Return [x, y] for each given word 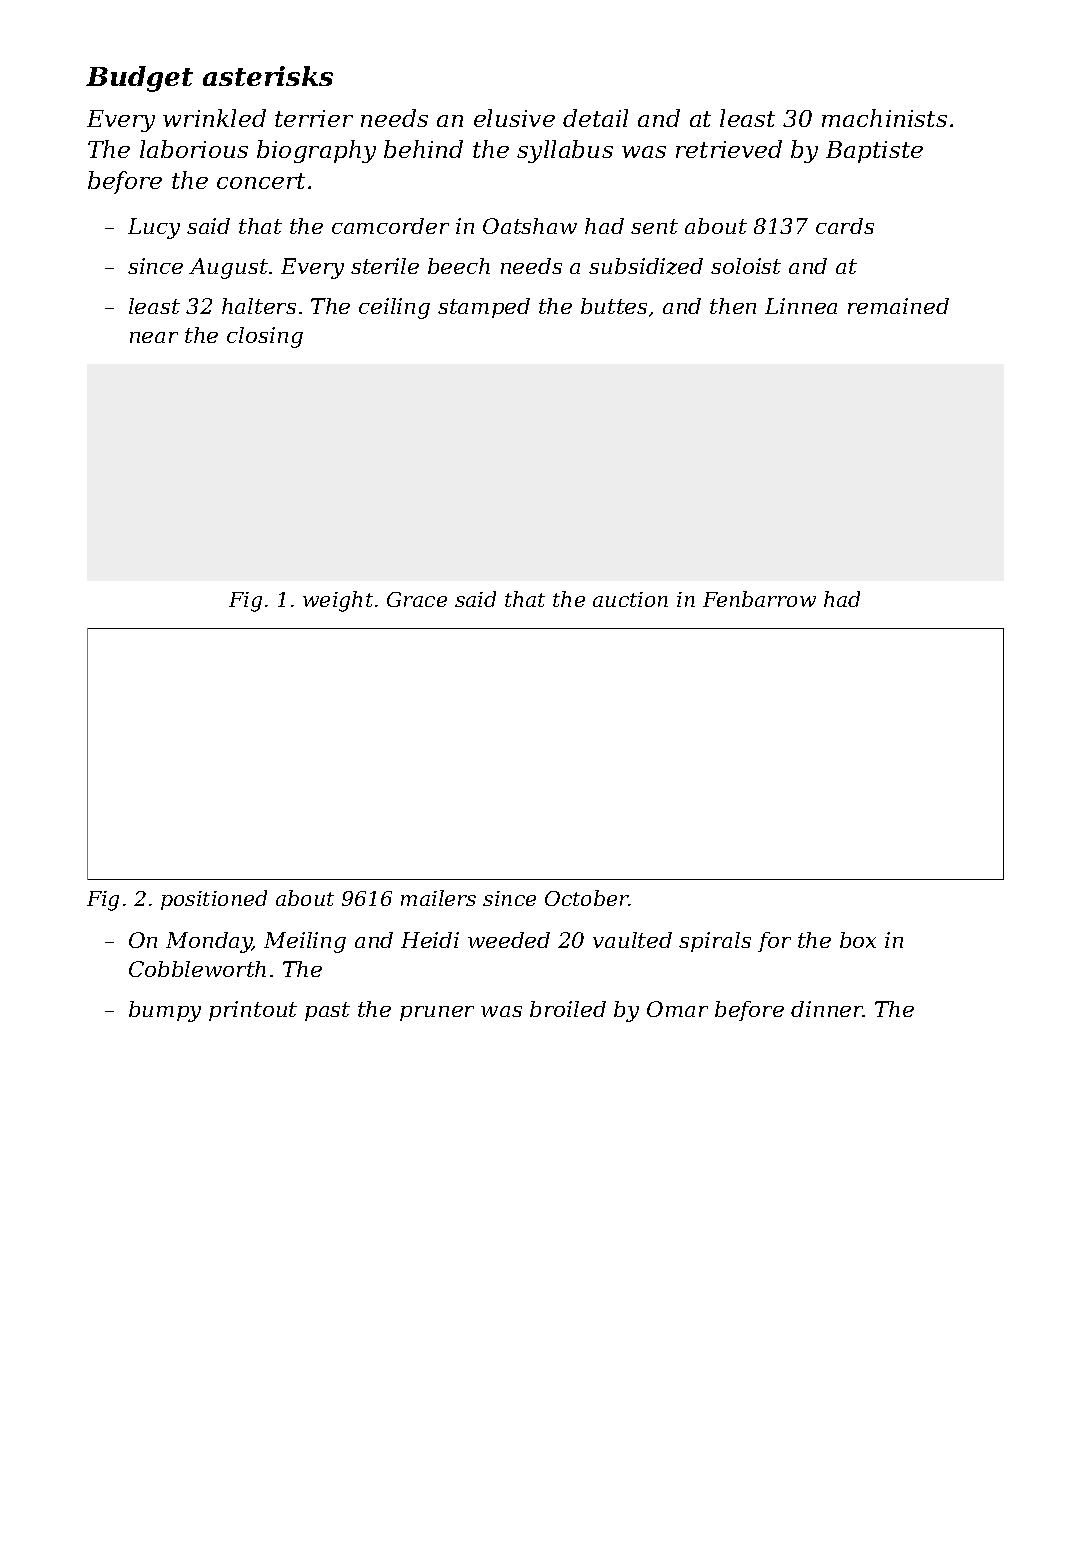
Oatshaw [530, 226]
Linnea [801, 306]
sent [654, 226]
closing [265, 337]
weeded [509, 940]
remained [898, 306]
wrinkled [214, 118]
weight [338, 601]
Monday [209, 942]
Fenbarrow [759, 599]
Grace [417, 599]
